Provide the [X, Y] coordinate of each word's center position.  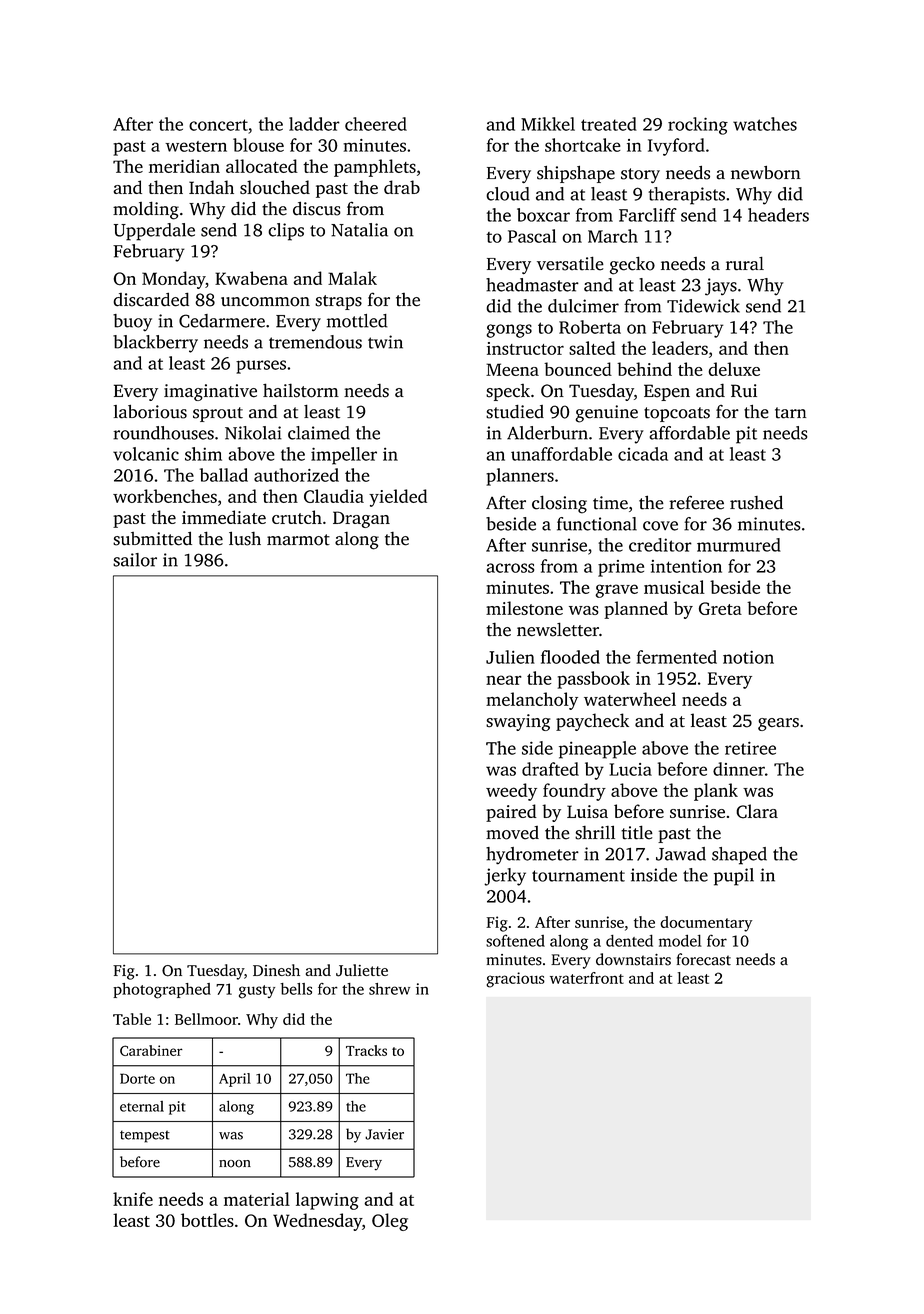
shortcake [582, 145]
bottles [207, 1220]
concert [218, 125]
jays [721, 287]
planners [520, 477]
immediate [224, 517]
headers [778, 215]
